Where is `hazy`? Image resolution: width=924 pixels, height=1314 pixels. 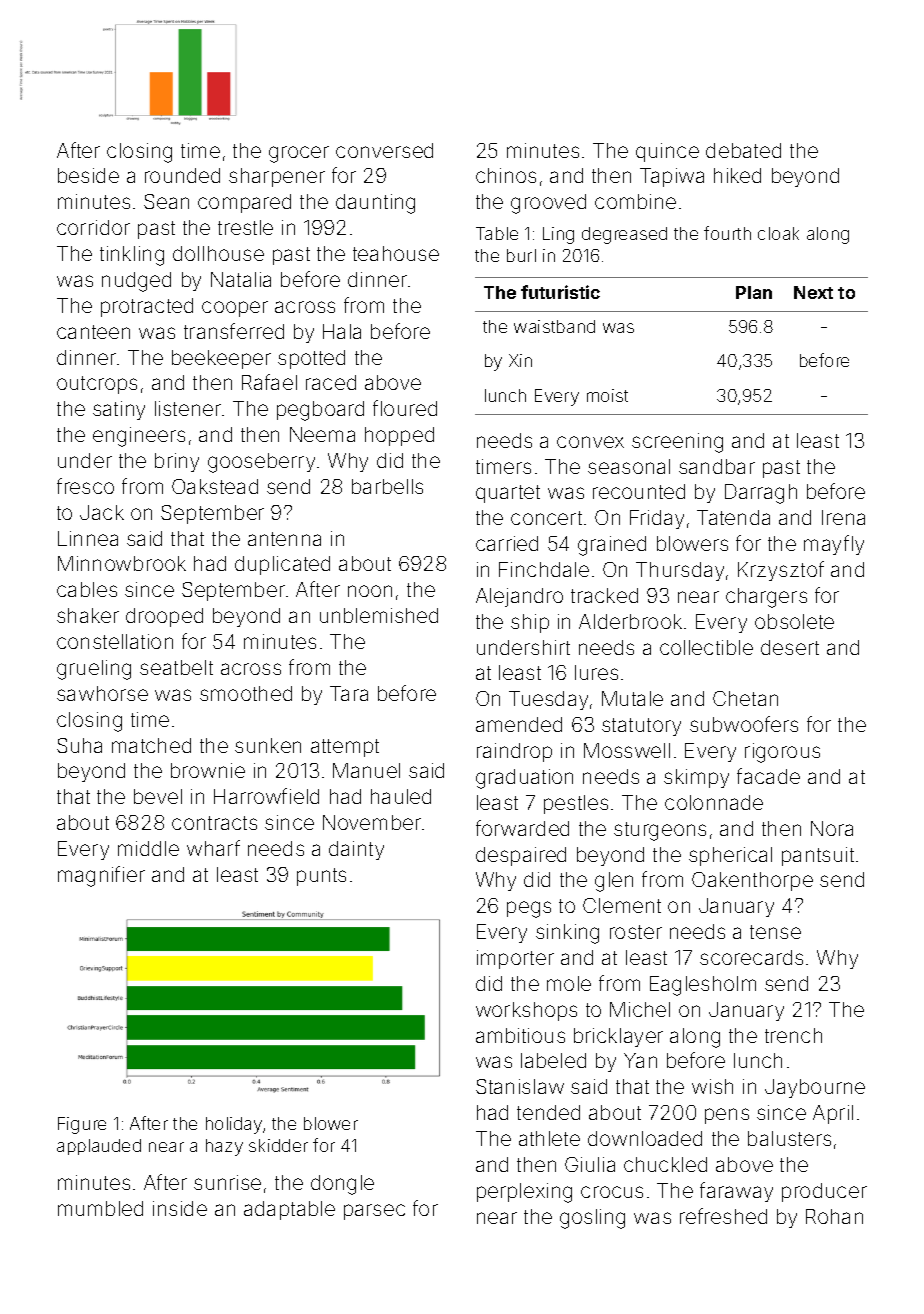
hazy is located at coordinates (224, 1147).
